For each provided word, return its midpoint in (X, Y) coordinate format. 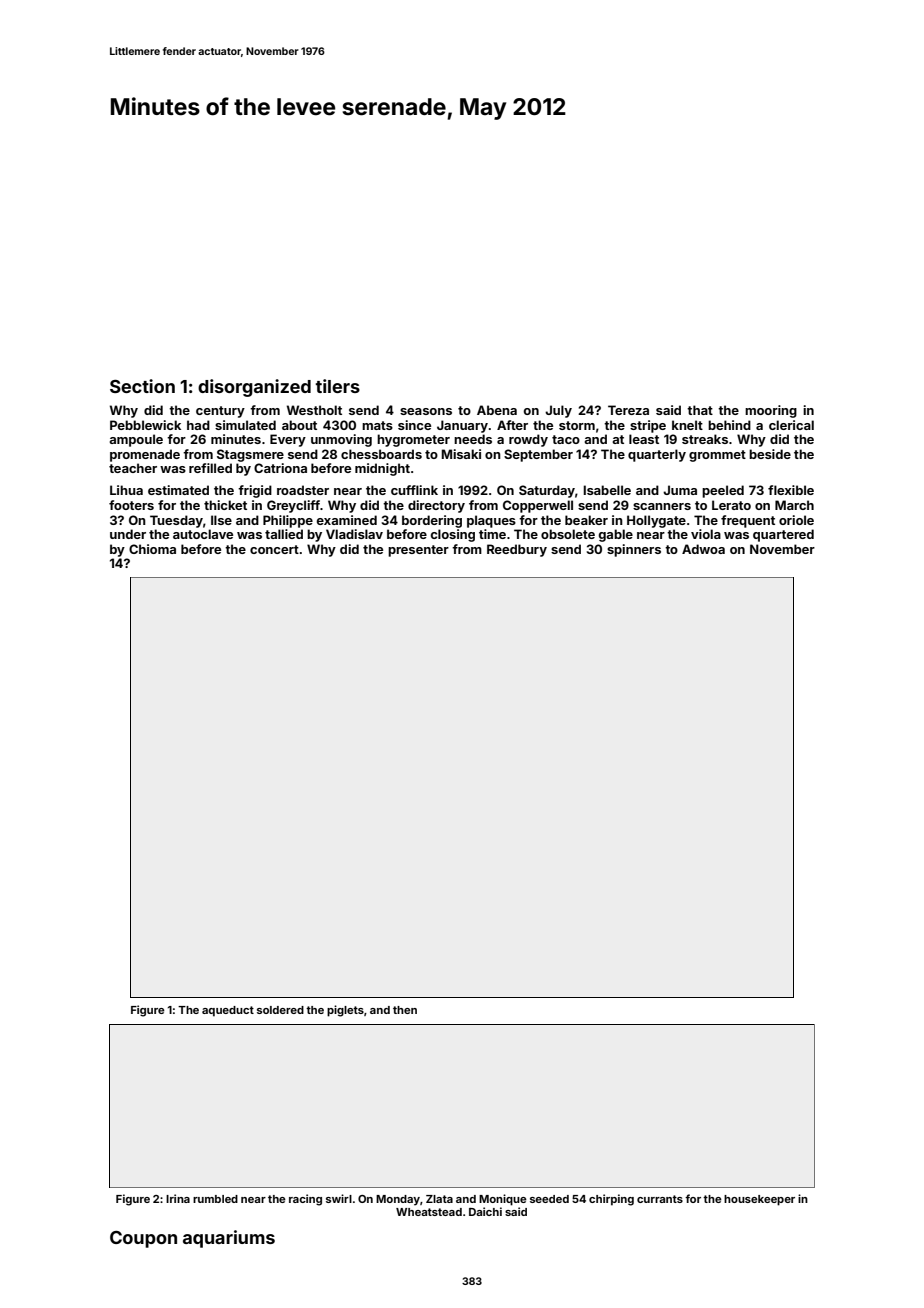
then (405, 1010)
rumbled (215, 1199)
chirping (611, 1200)
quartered (783, 535)
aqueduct (228, 1011)
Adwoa (703, 549)
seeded (549, 1199)
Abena (497, 410)
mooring (771, 411)
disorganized (254, 388)
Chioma (152, 549)
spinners (634, 550)
